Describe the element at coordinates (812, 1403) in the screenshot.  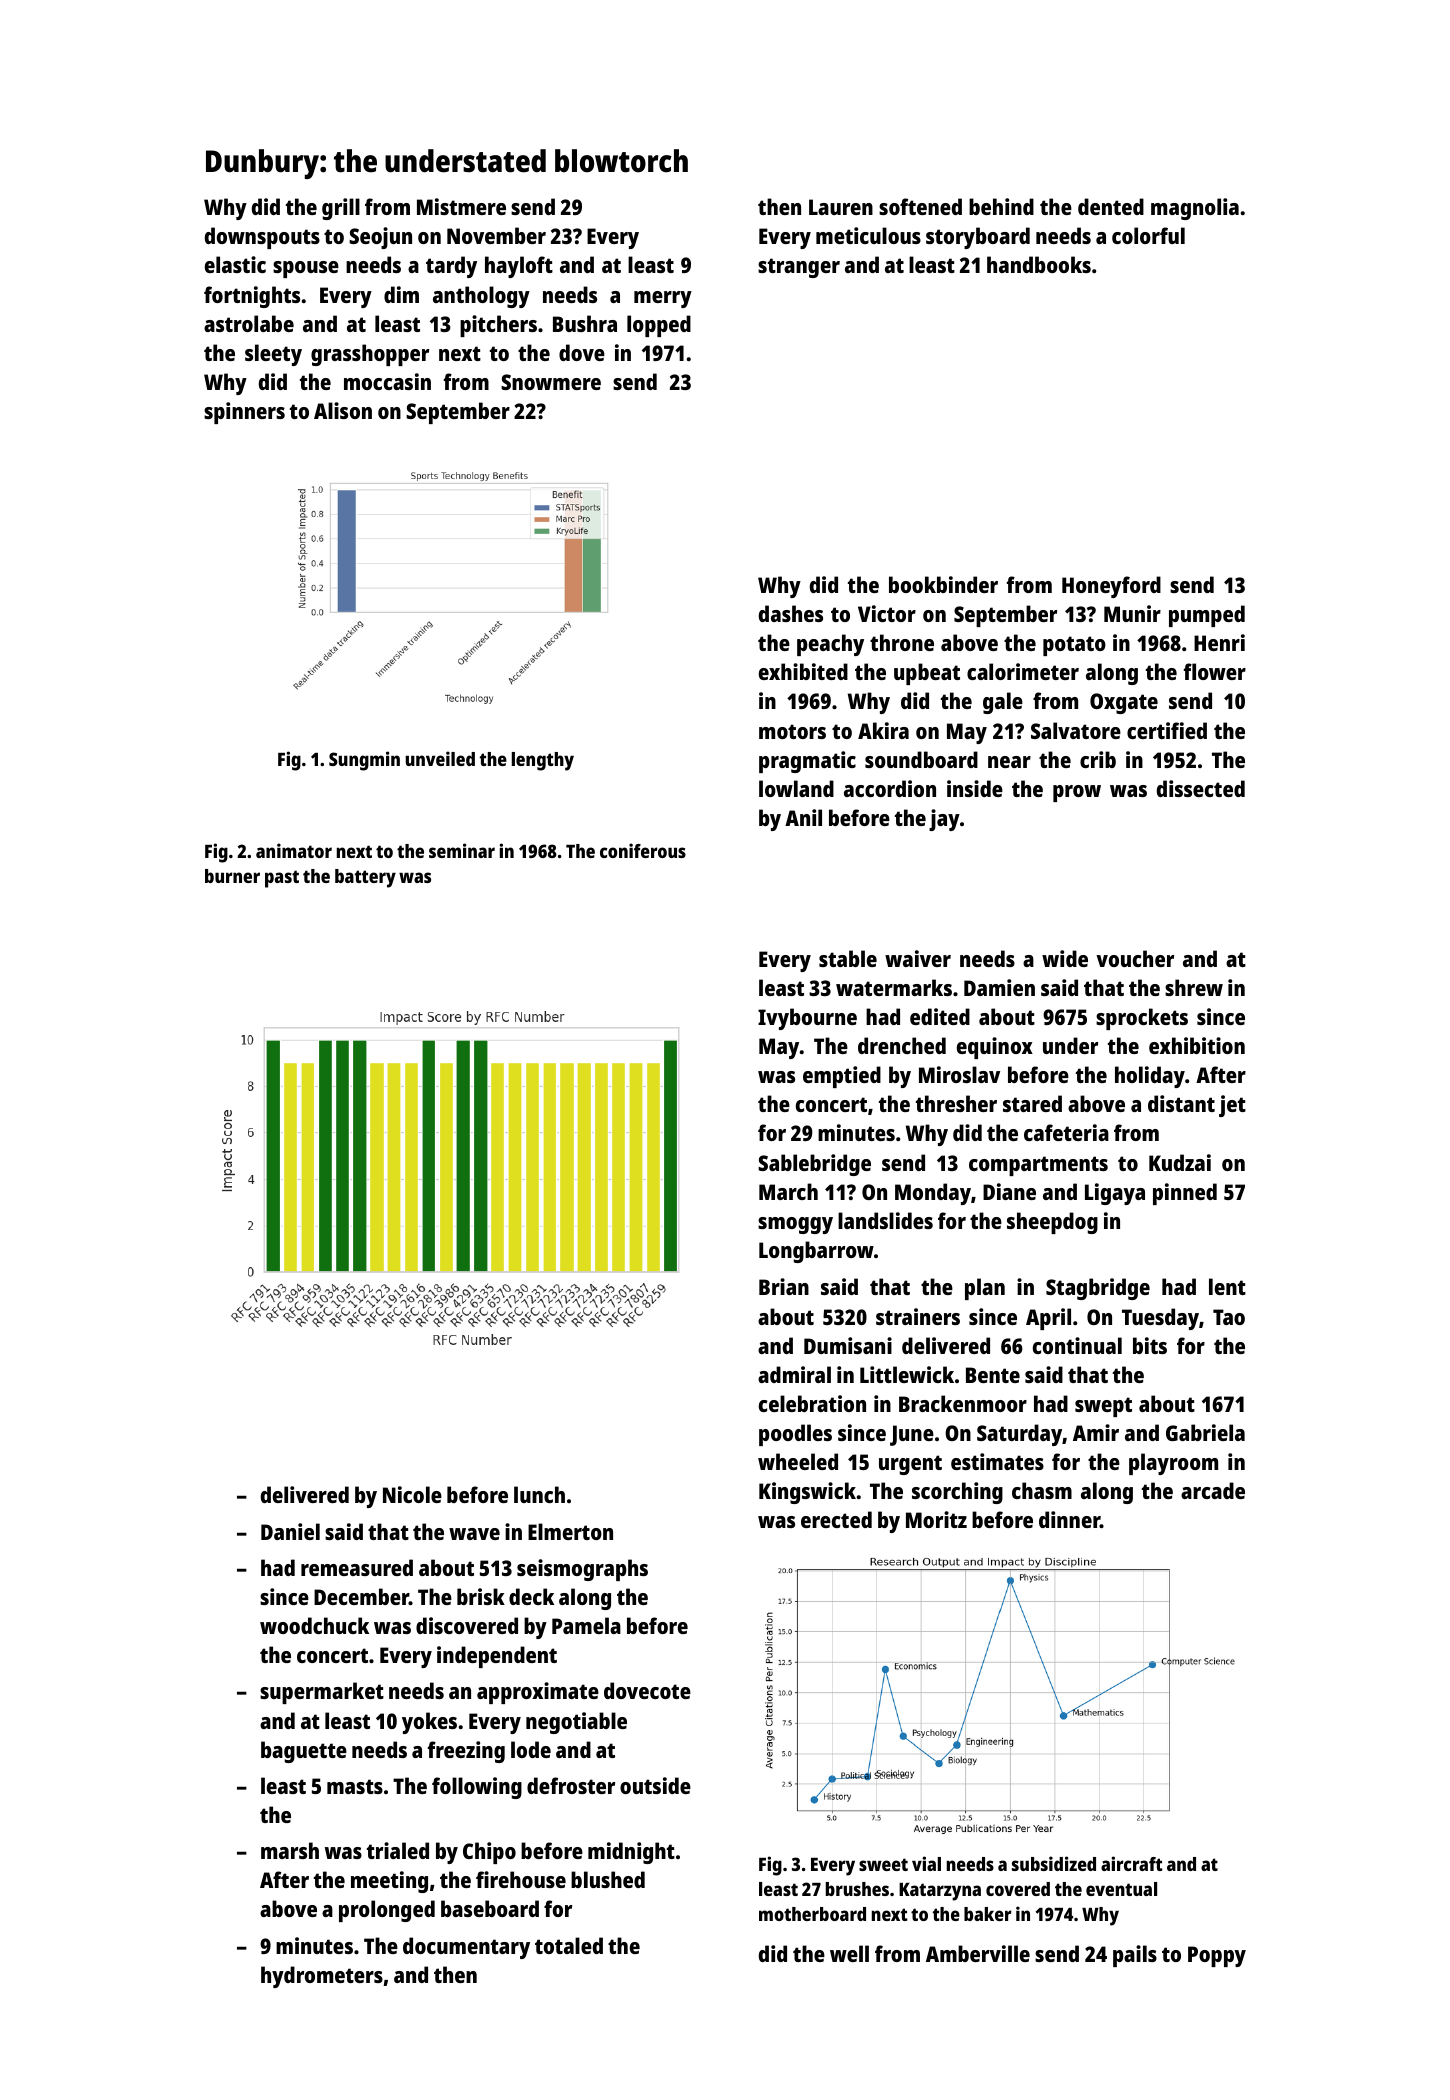
I see `celebration` at that location.
